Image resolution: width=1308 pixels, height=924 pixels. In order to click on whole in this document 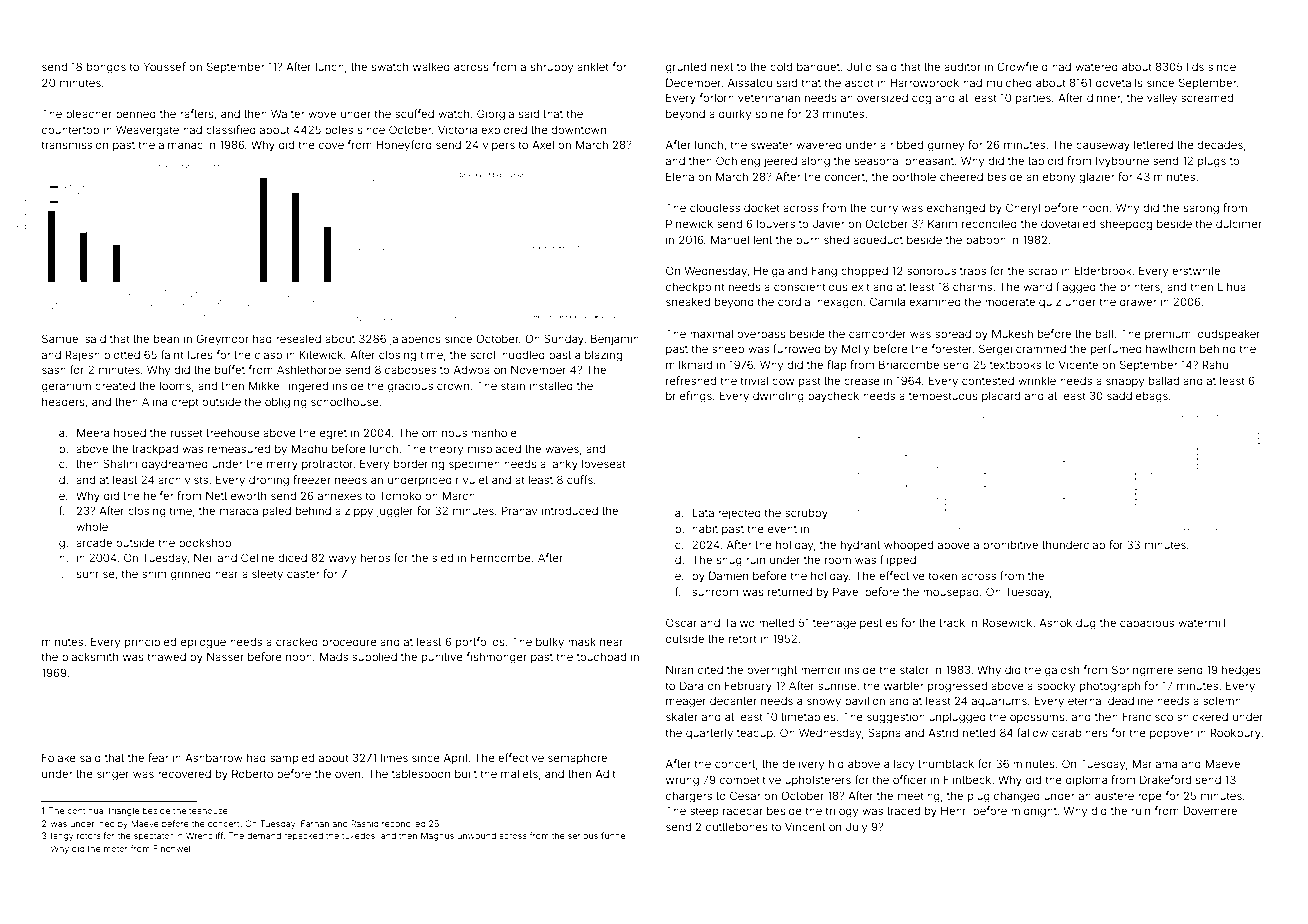, I will do `click(92, 526)`.
